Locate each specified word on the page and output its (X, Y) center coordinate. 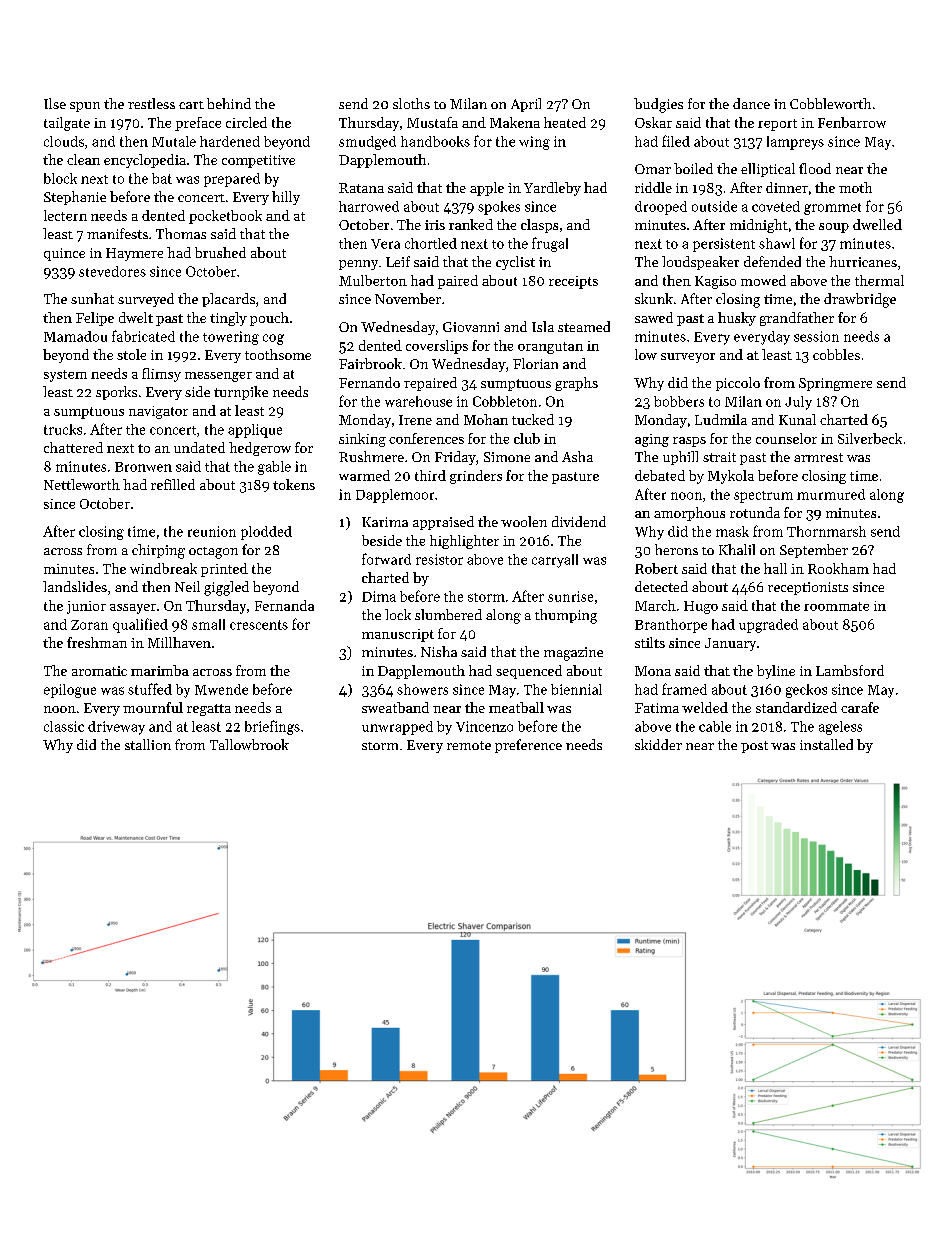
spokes (499, 208)
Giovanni (471, 327)
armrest (818, 457)
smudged (367, 143)
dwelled (877, 224)
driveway (116, 728)
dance (751, 103)
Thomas (181, 233)
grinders (476, 477)
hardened (230, 141)
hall (775, 568)
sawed (654, 317)
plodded (266, 533)
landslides (75, 586)
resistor (439, 559)
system (65, 376)
